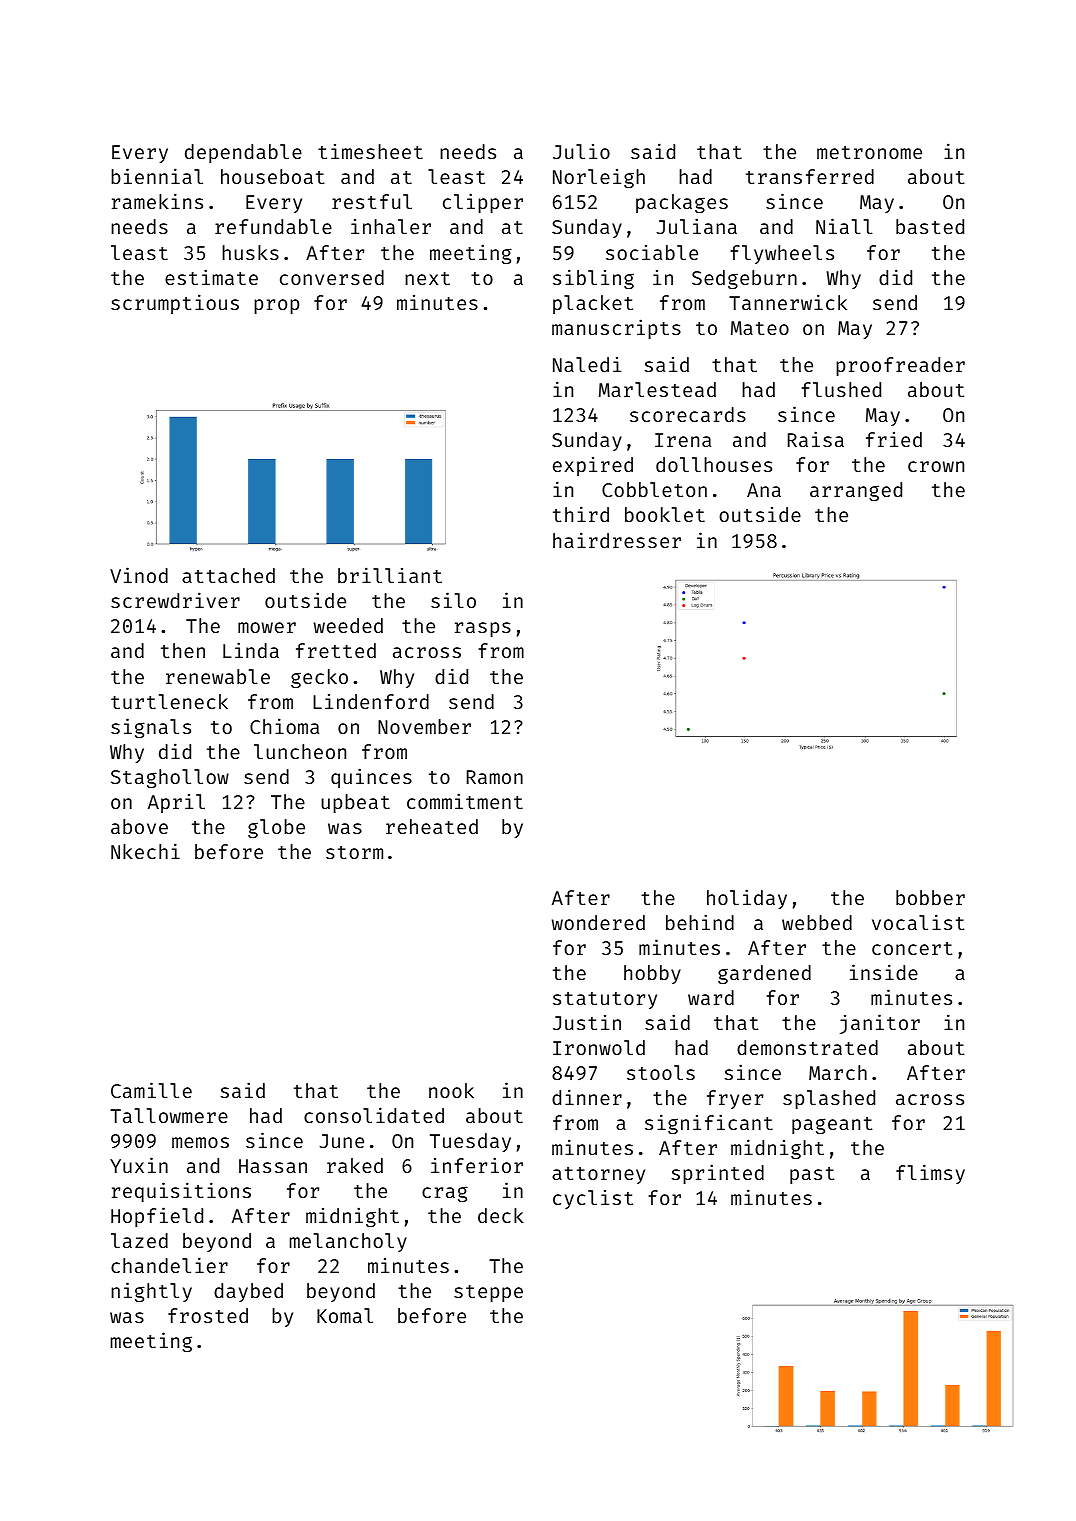 The image size is (1076, 1521). Describe the element at coordinates (432, 826) in the page. I see `reheated` at that location.
